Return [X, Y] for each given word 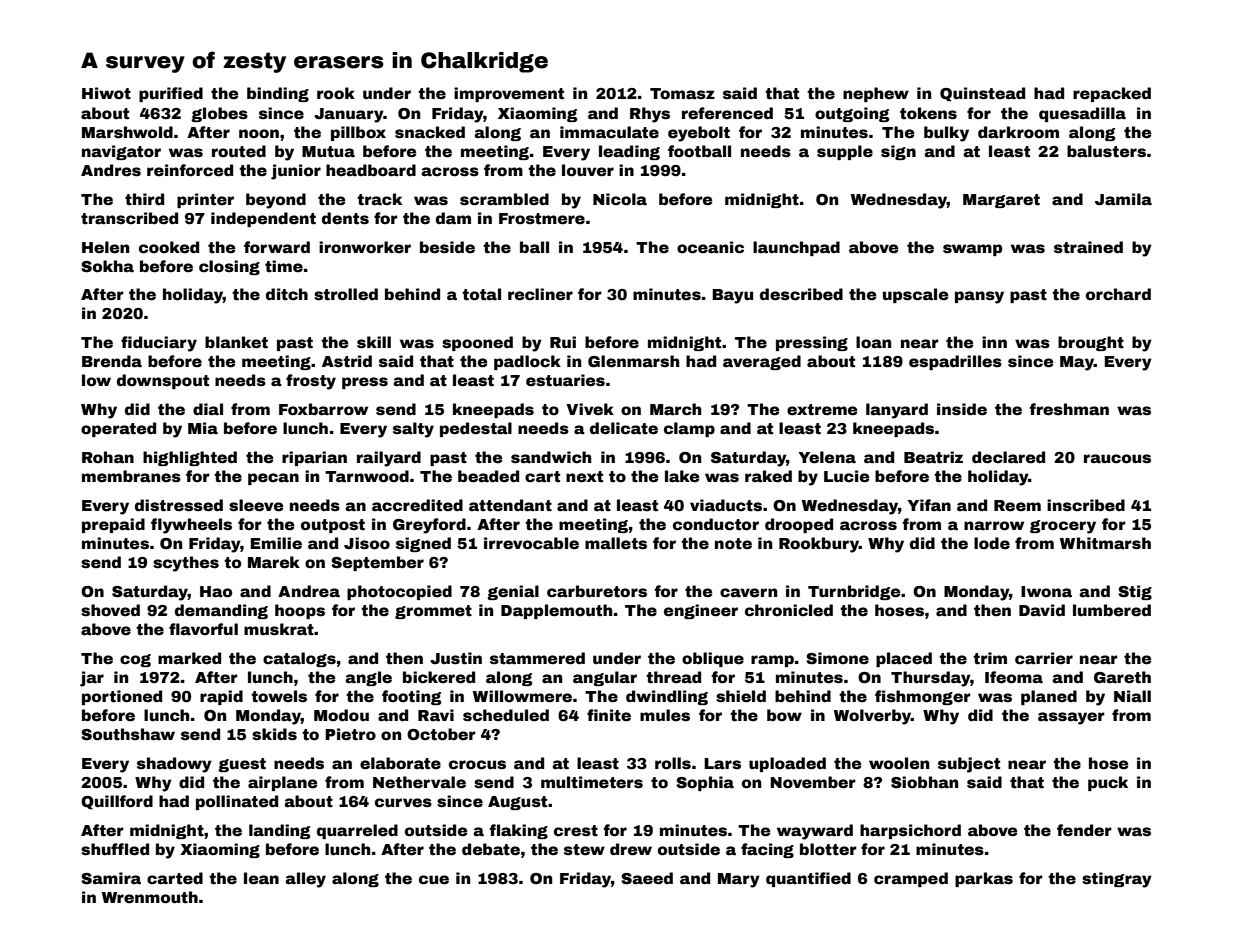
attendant [510, 505]
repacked [1112, 94]
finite [609, 715]
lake [682, 476]
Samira [111, 878]
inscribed [1086, 505]
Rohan [108, 457]
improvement [509, 94]
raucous [1117, 459]
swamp [972, 250]
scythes [186, 564]
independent [263, 219]
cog [135, 660]
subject [969, 765]
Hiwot [106, 93]
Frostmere [542, 219]
